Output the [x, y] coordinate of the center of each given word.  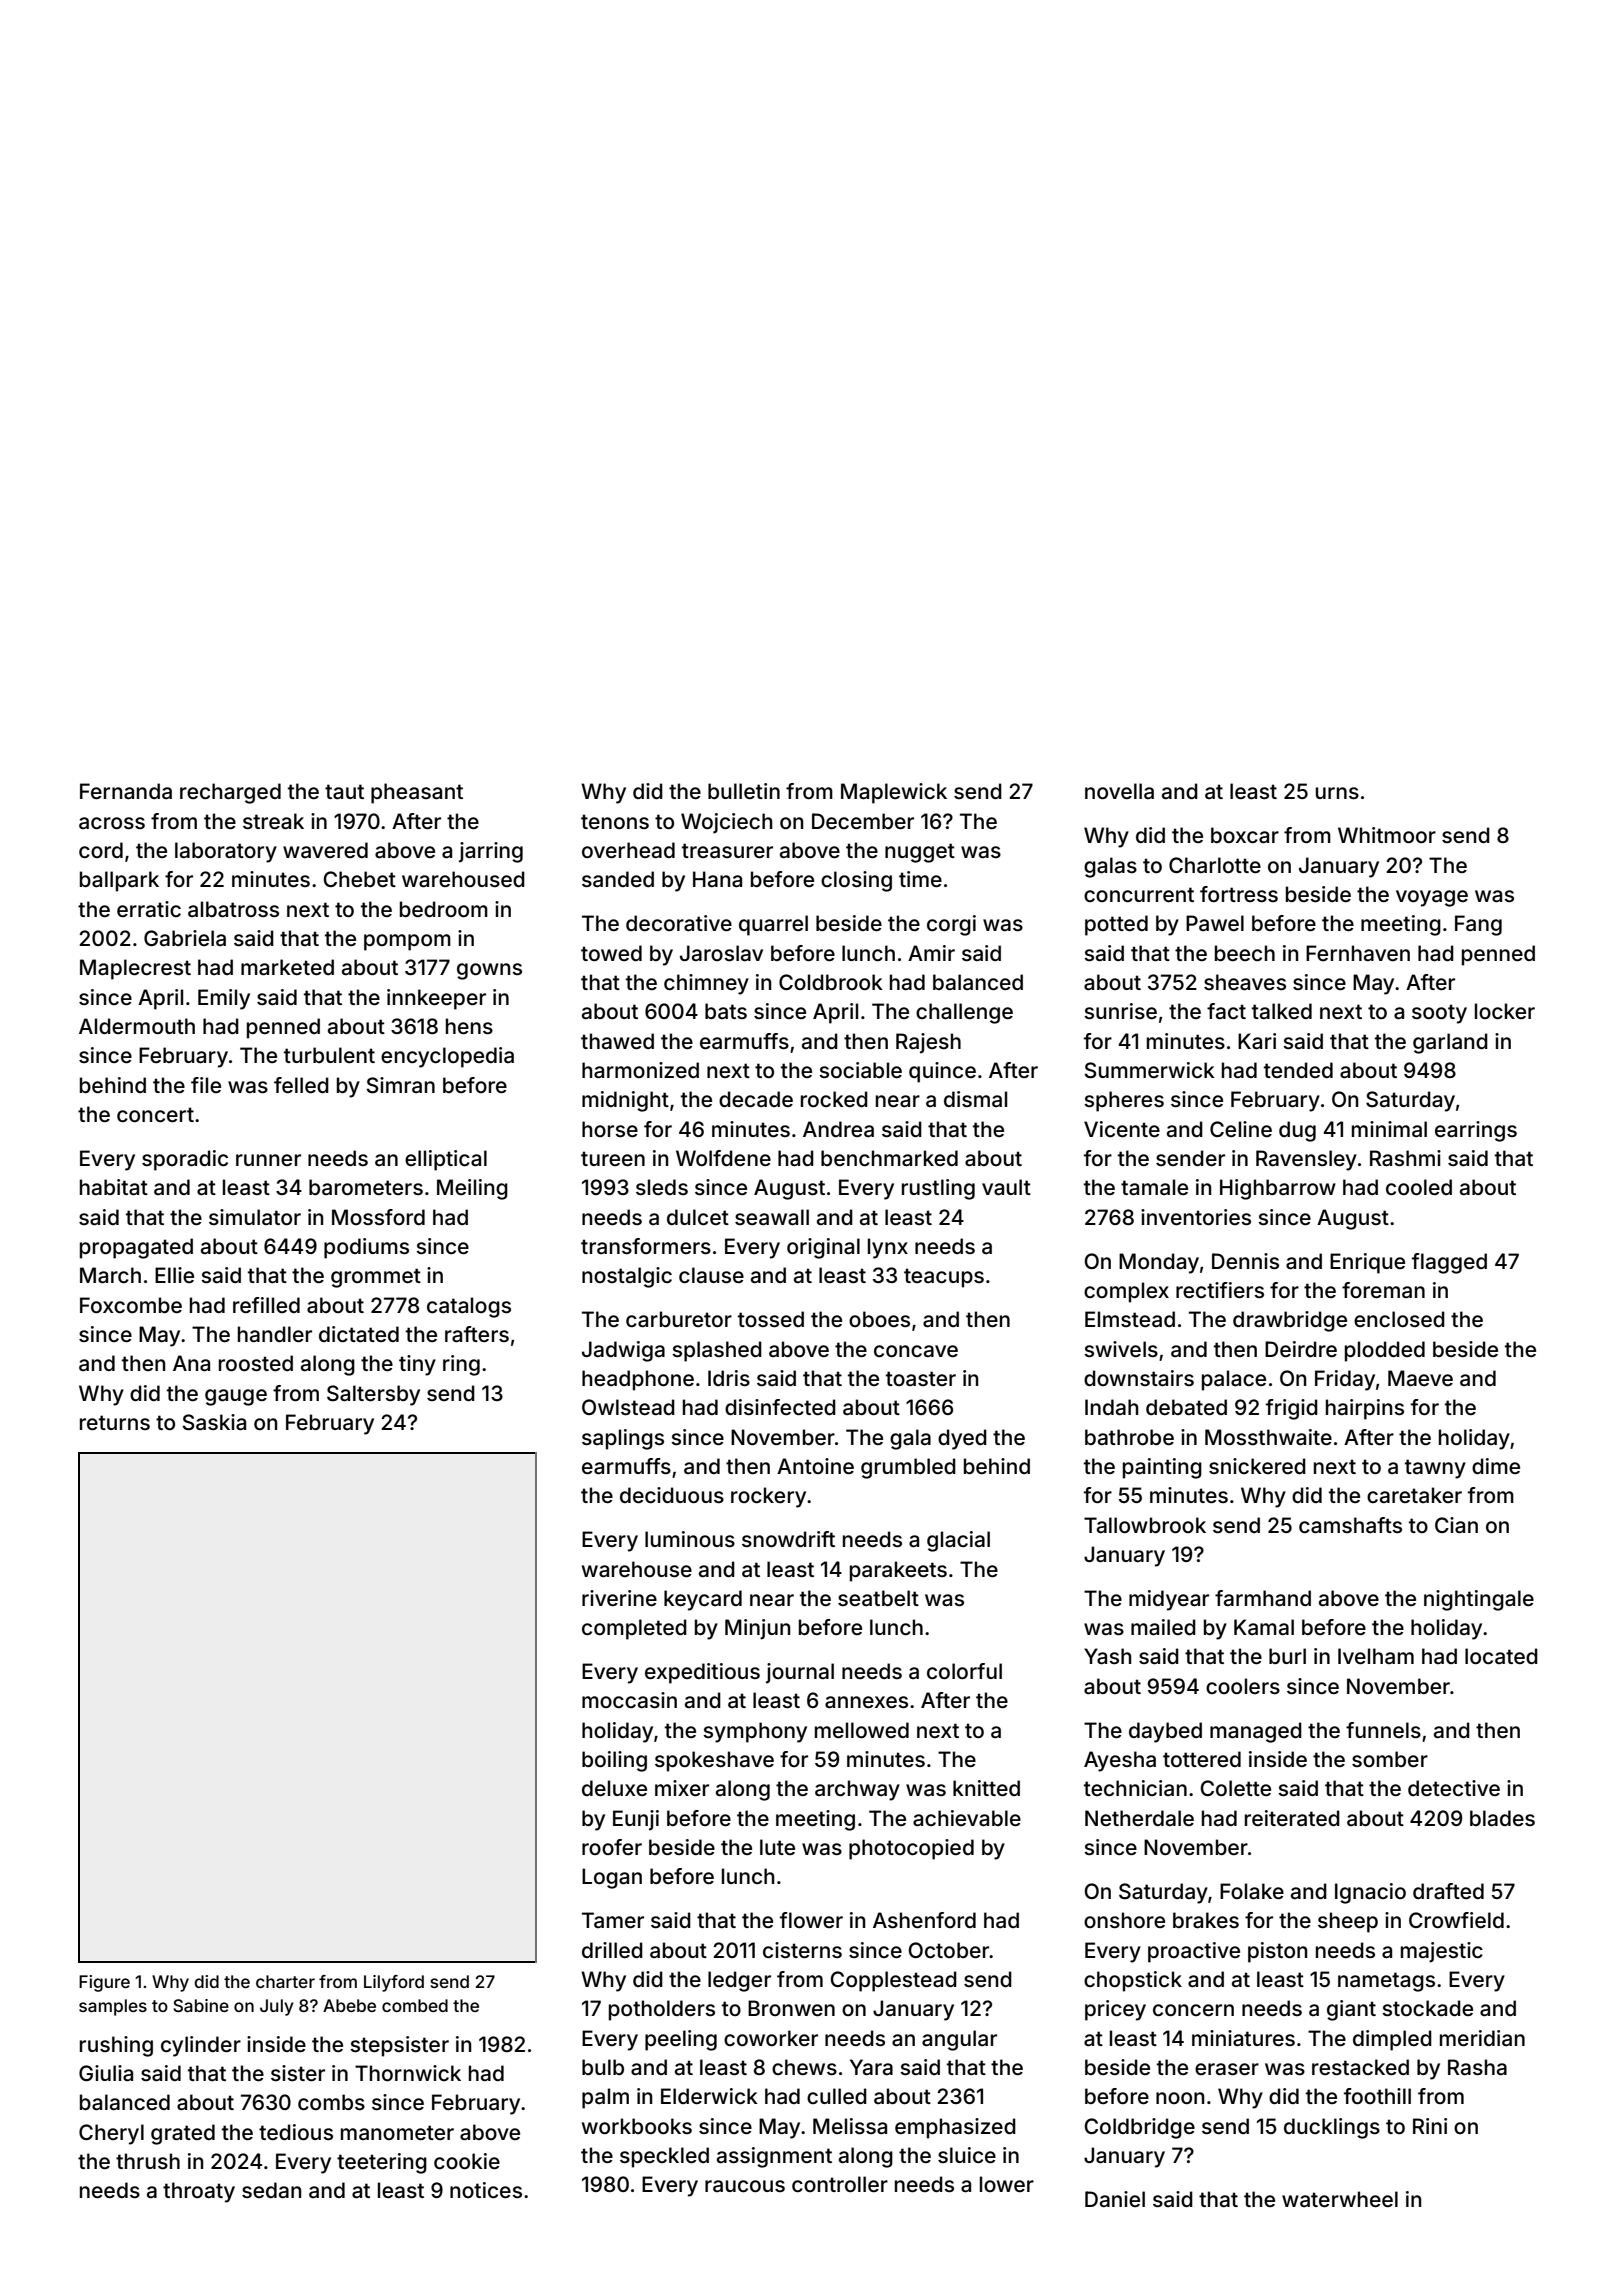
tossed [771, 1319]
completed [634, 1629]
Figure [104, 1983]
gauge [236, 1397]
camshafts [1350, 1525]
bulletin [744, 791]
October [949, 1950]
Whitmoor [1387, 835]
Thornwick [408, 2073]
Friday [1345, 1380]
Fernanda [126, 791]
